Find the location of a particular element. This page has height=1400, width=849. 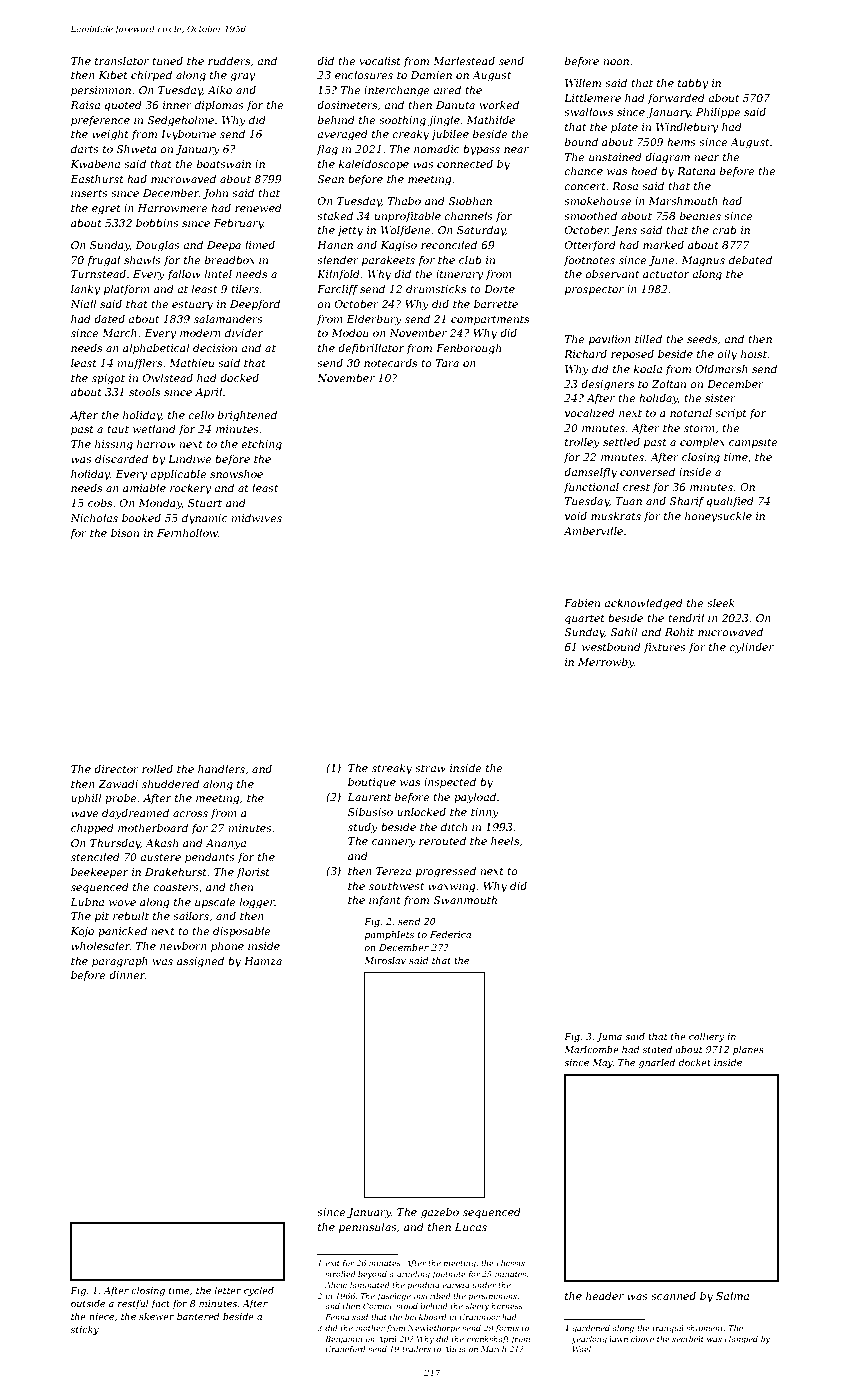

letter is located at coordinates (227, 1290).
